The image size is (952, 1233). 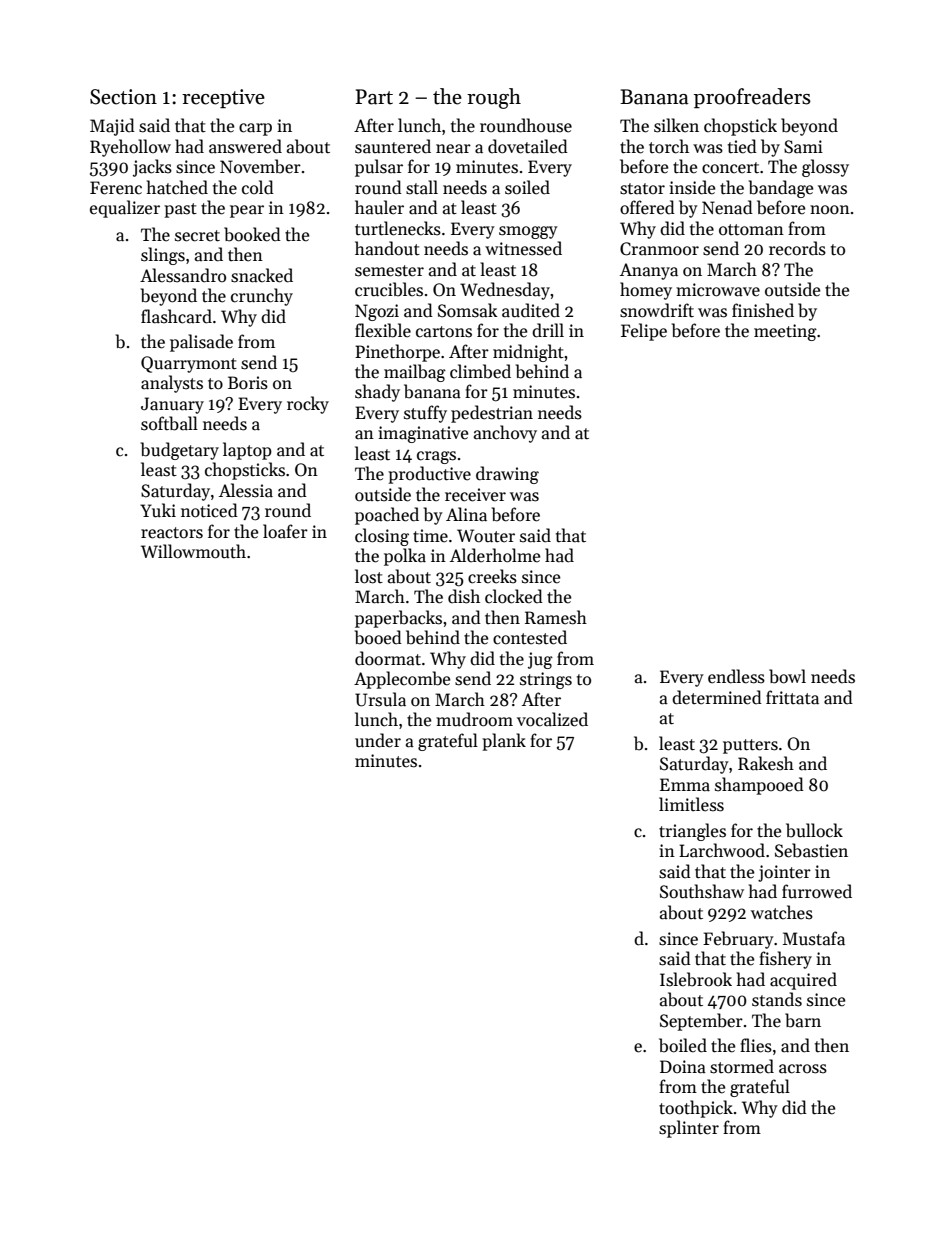 I want to click on receptive, so click(x=223, y=98).
